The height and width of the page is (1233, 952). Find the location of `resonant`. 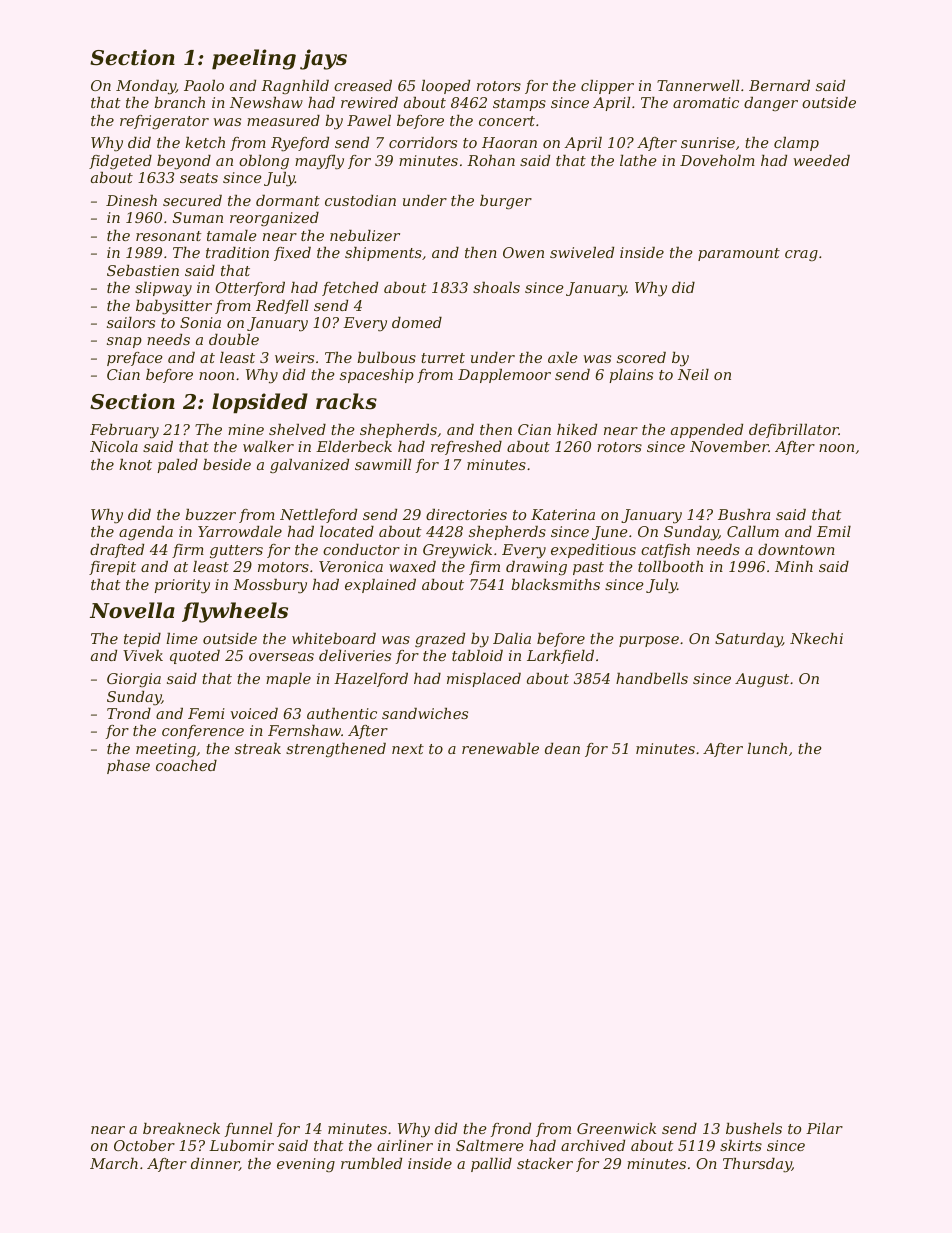

resonant is located at coordinates (169, 236).
